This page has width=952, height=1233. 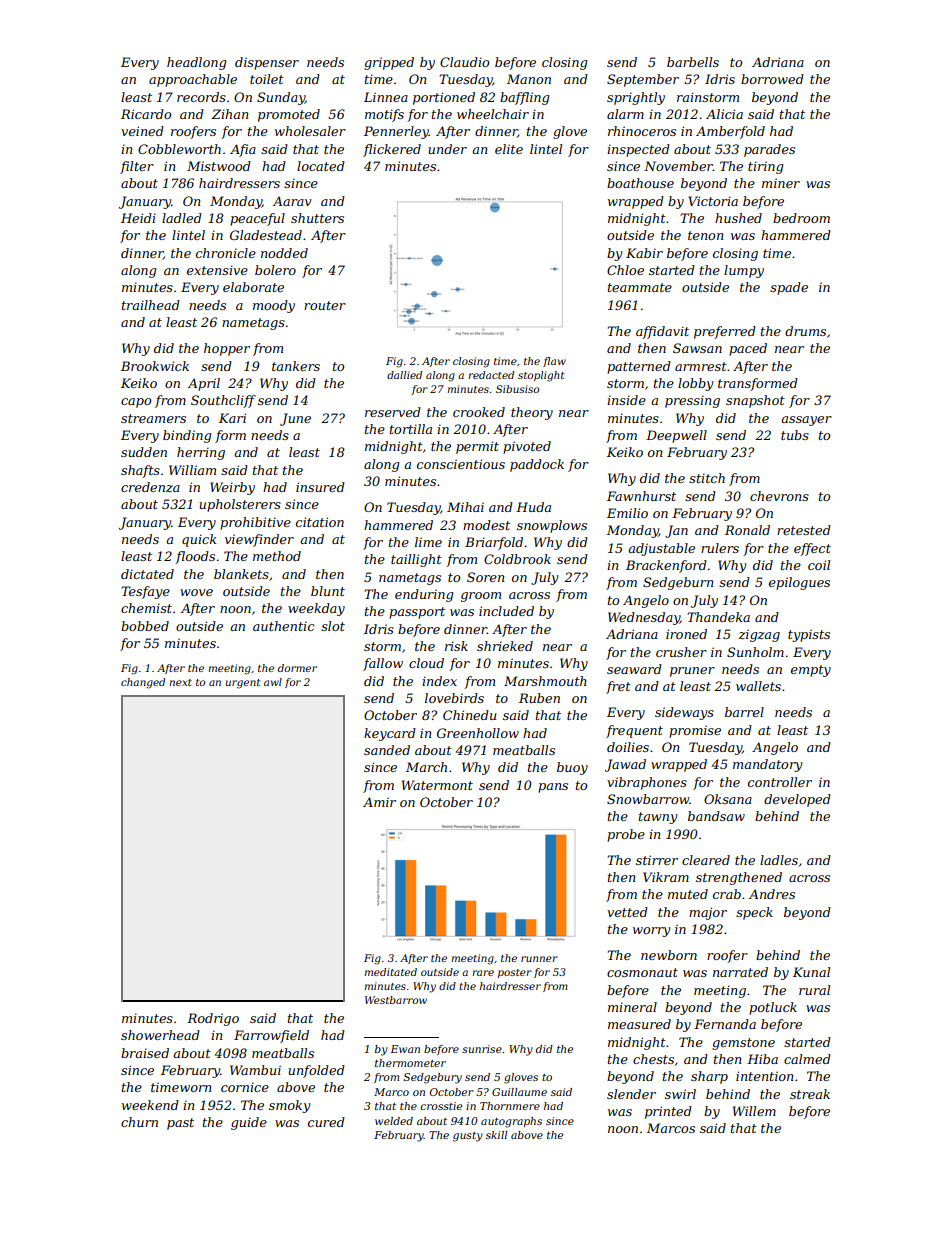 What do you see at coordinates (631, 1094) in the page?
I see `slender` at bounding box center [631, 1094].
